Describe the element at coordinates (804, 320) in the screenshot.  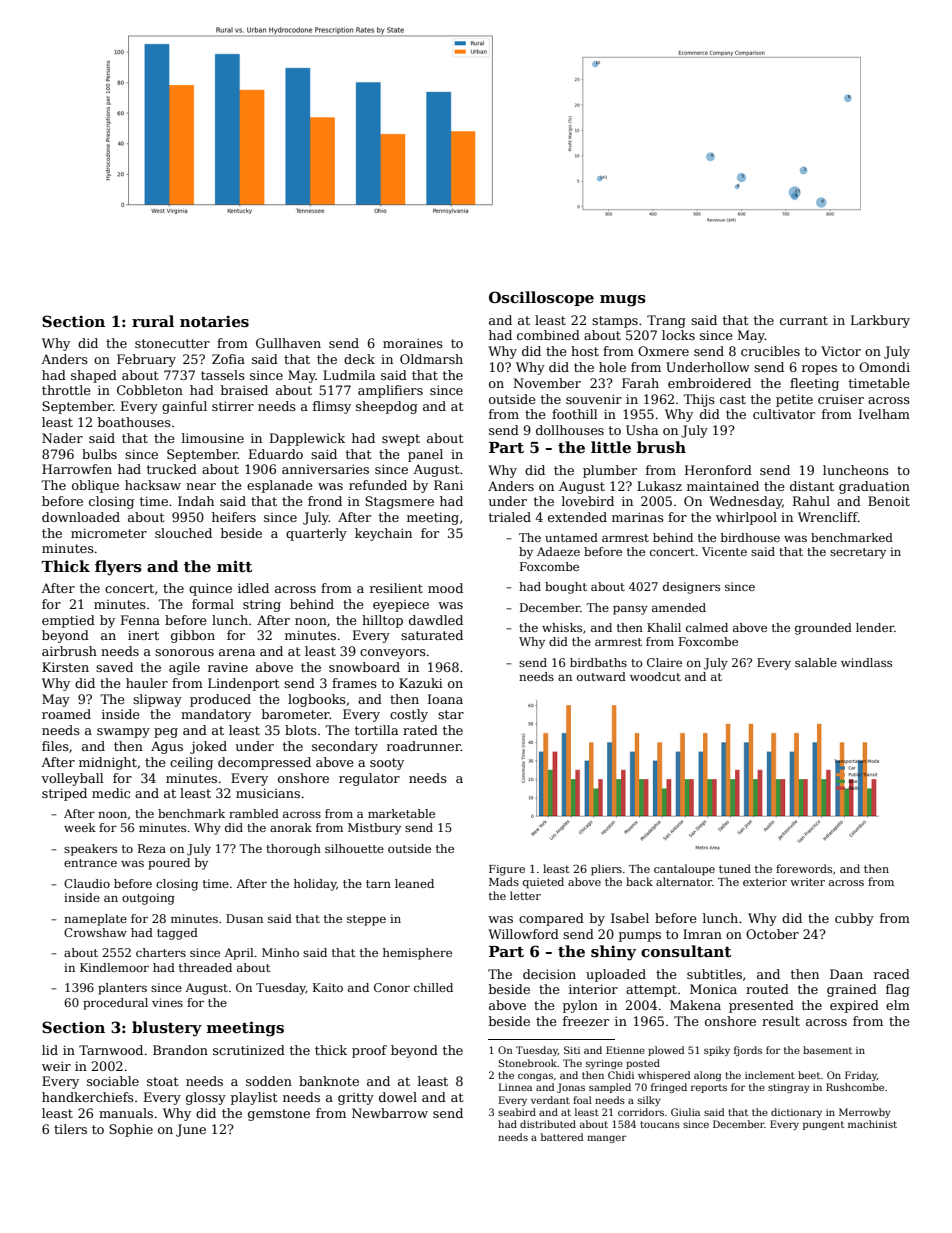
I see `currant` at that location.
